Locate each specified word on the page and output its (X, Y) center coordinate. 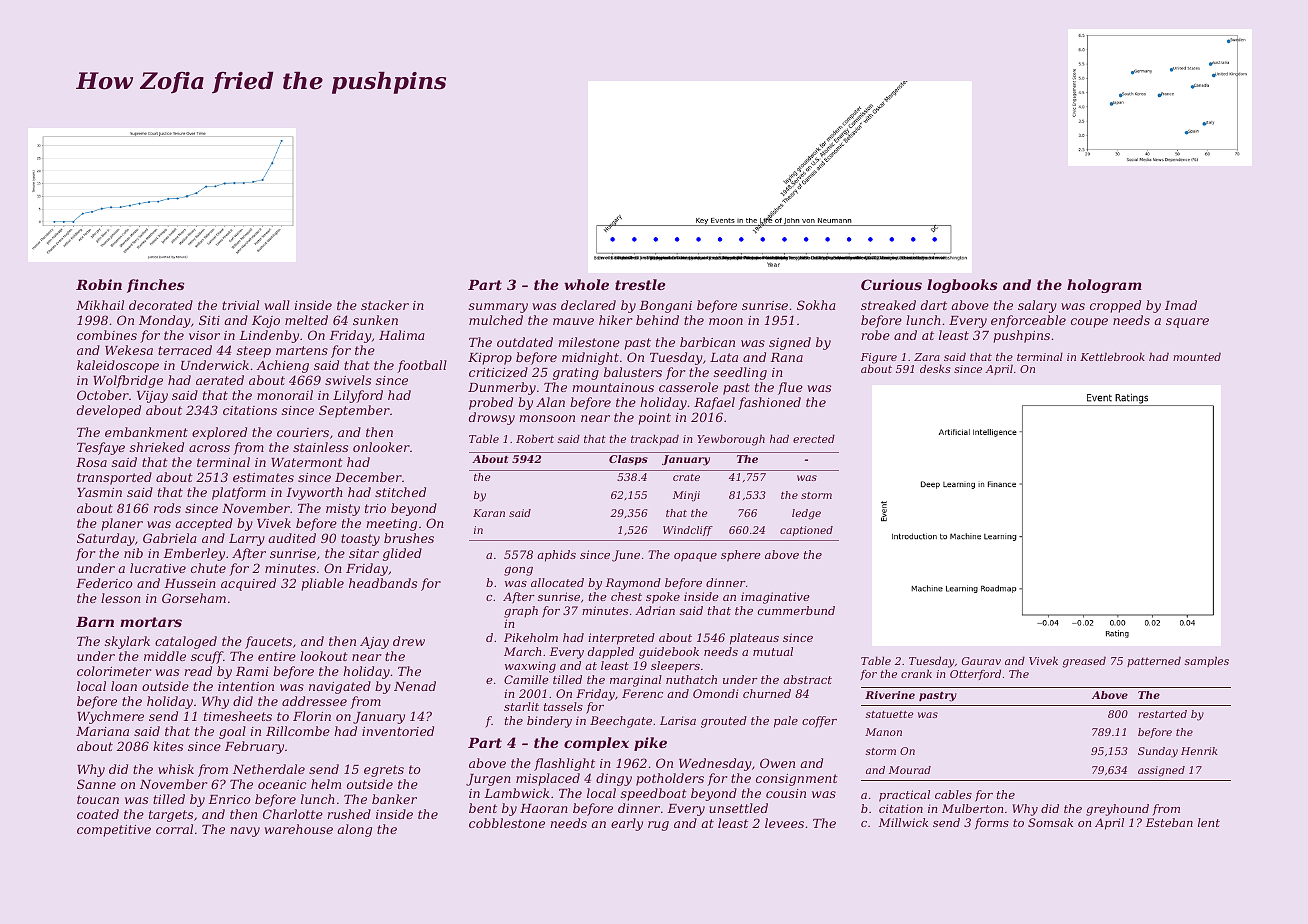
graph (521, 612)
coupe (1089, 323)
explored (219, 433)
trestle (640, 284)
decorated (161, 305)
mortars (151, 622)
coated (98, 814)
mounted (1197, 356)
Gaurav (981, 661)
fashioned (769, 403)
